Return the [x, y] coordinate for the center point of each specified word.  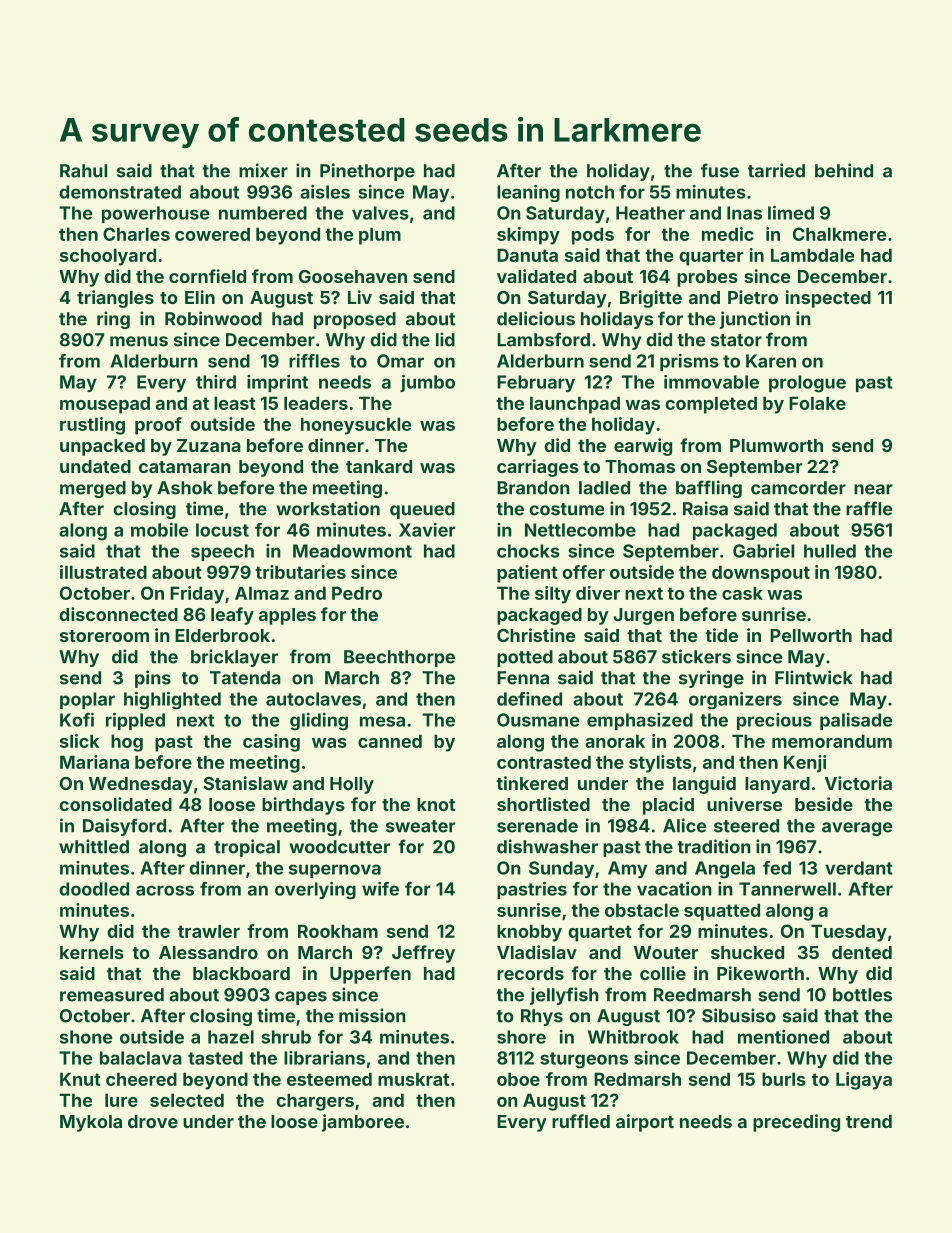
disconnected [118, 614]
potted [525, 658]
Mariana [94, 762]
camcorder [798, 488]
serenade [537, 826]
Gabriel [763, 551]
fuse [720, 170]
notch [590, 192]
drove [153, 1121]
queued [422, 510]
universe [744, 804]
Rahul [83, 171]
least [235, 403]
